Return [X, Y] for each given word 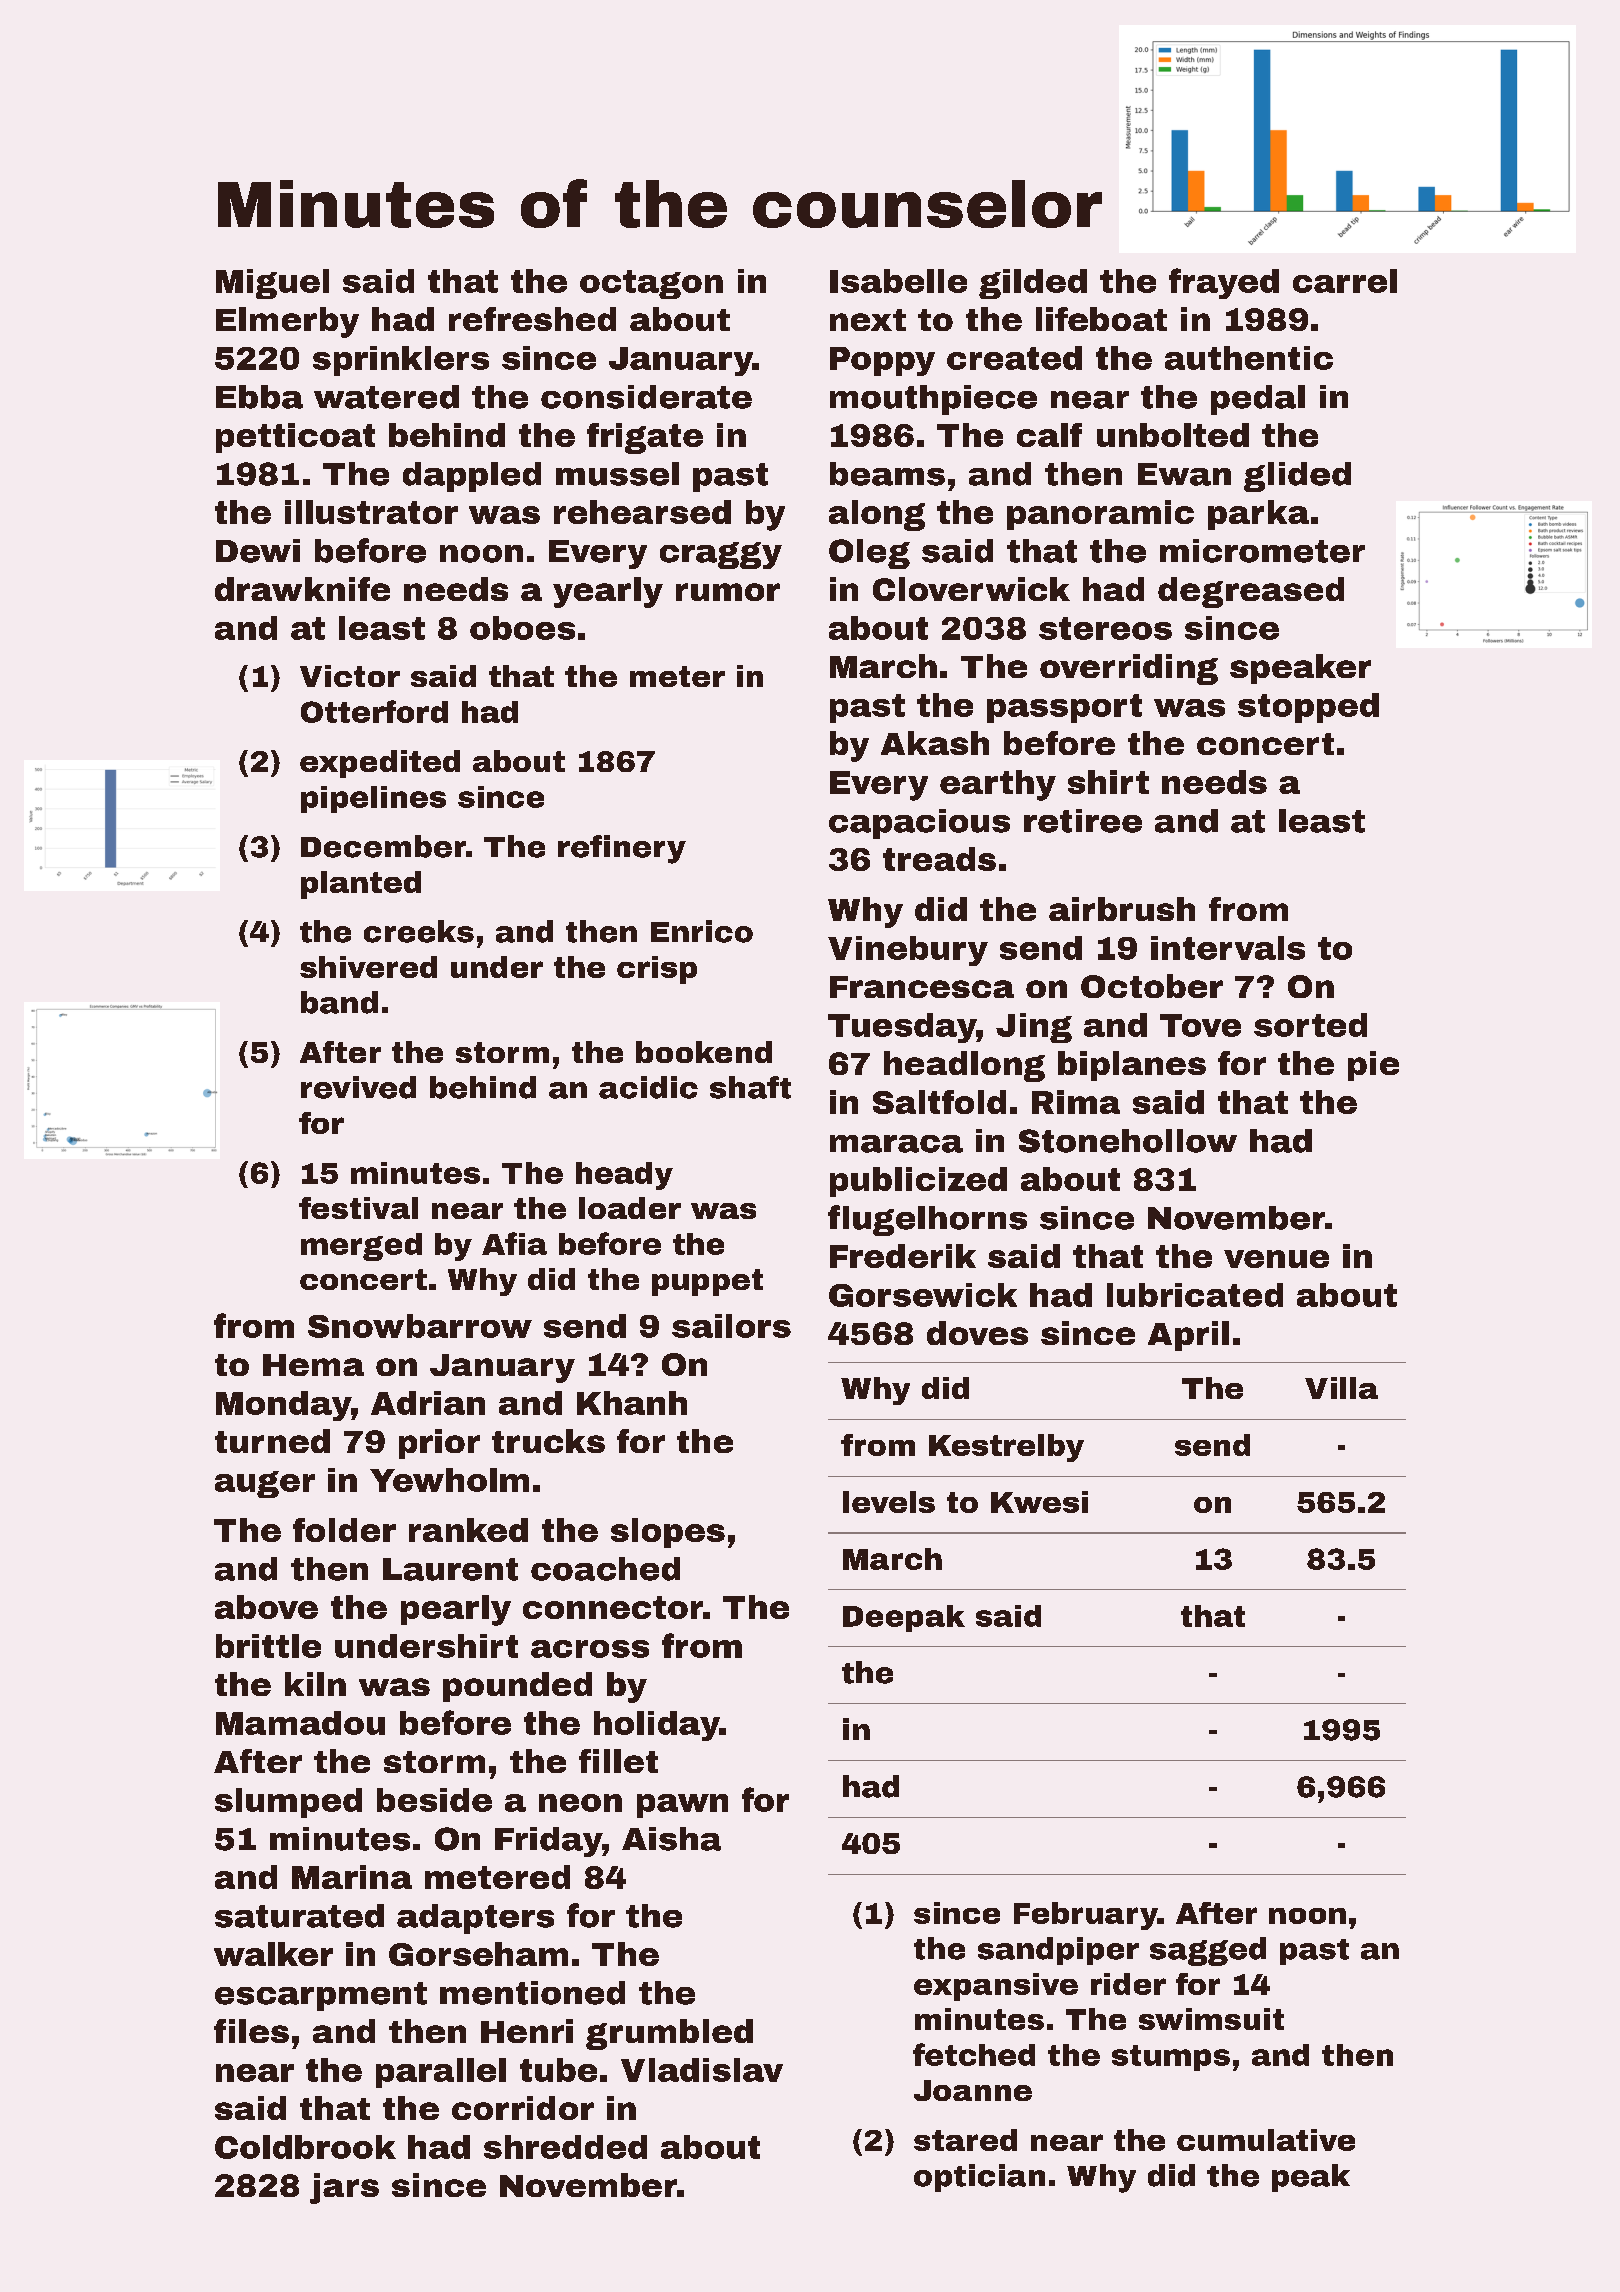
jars [344, 2188]
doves [977, 1333]
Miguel [272, 284]
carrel [1345, 281]
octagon [651, 284]
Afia [514, 1243]
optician [979, 2178]
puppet [707, 1282]
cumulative [1266, 2140]
